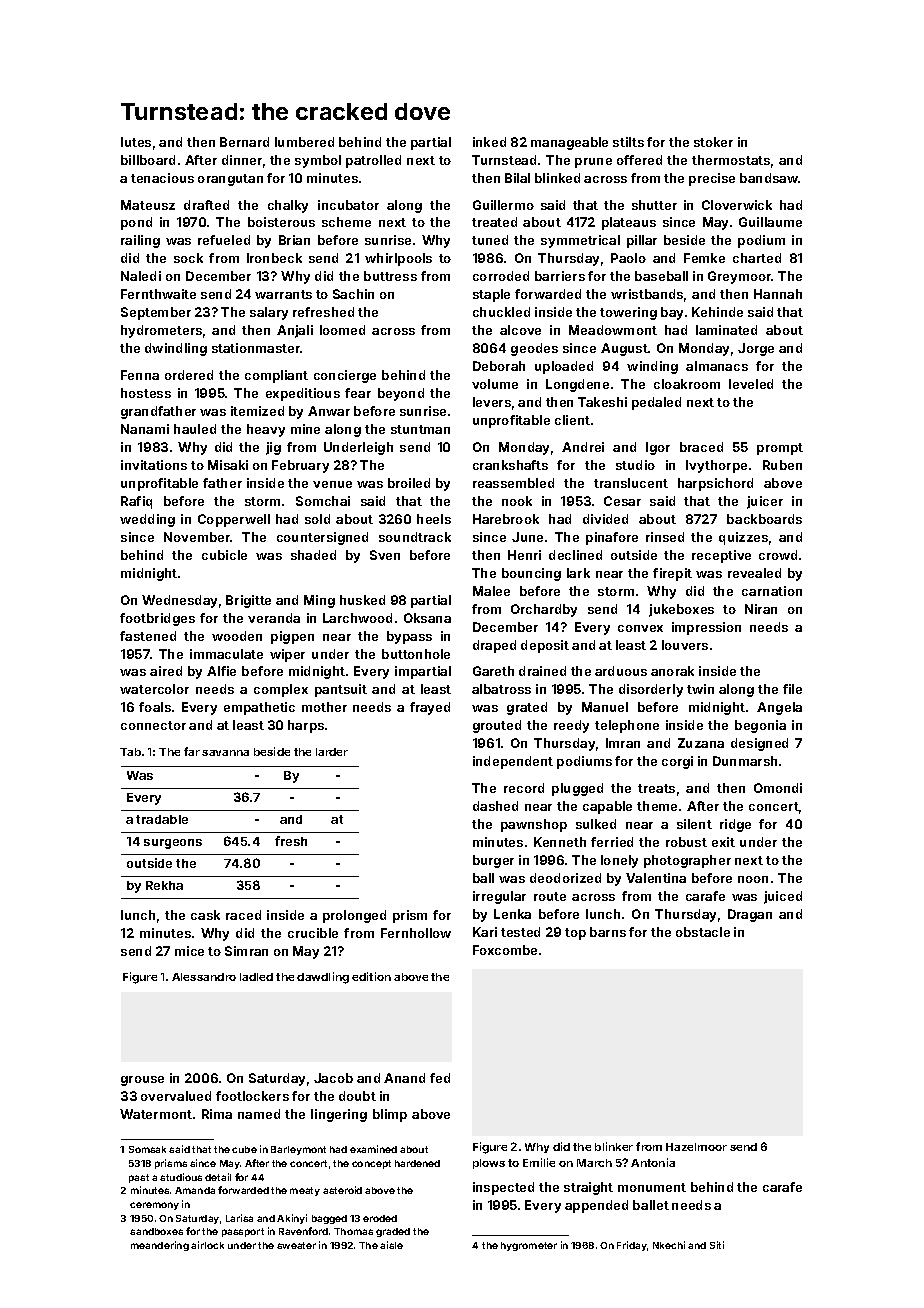  I want to click on patrolled, so click(373, 161).
